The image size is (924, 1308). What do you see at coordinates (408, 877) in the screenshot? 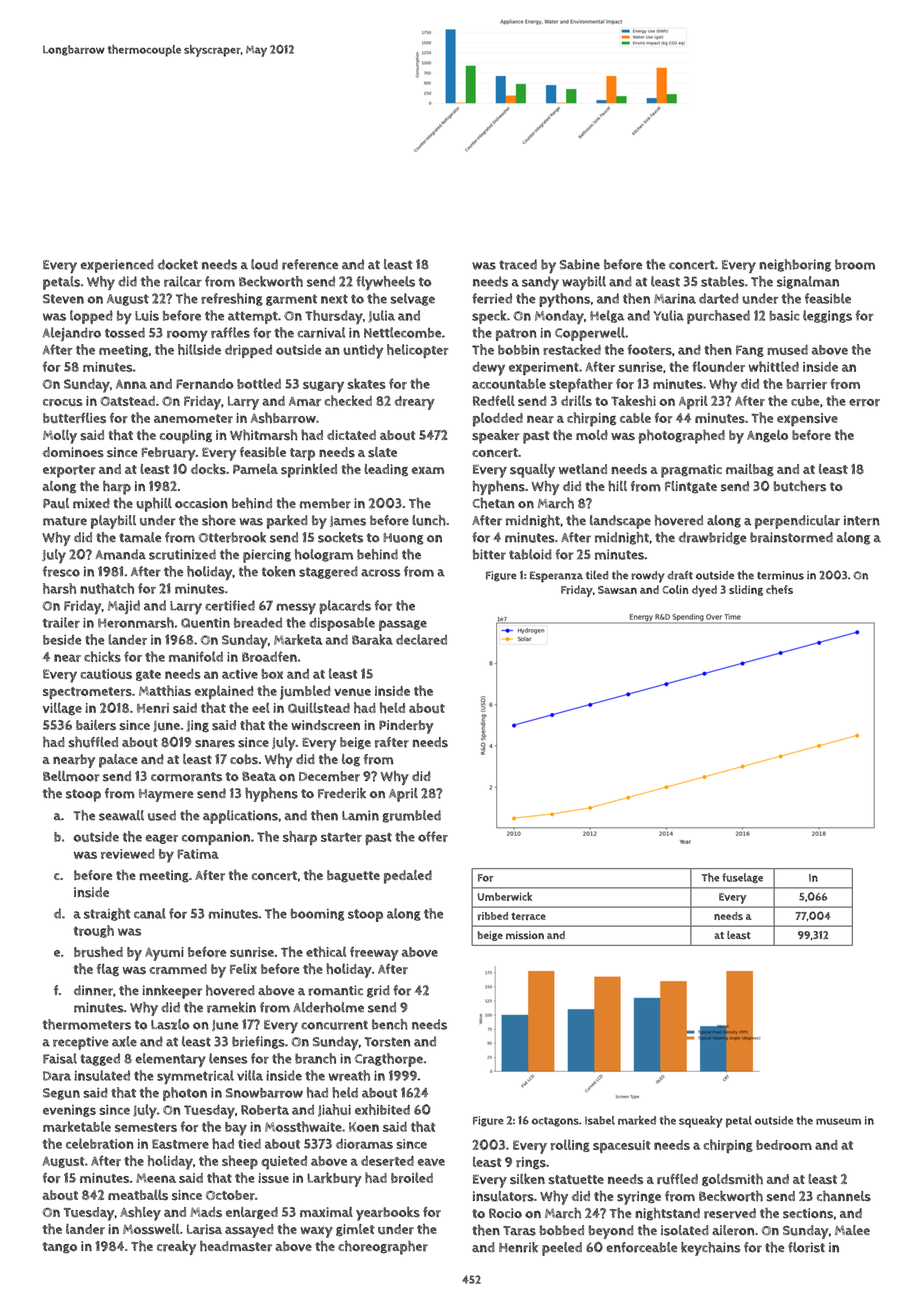
I see `pedaled` at bounding box center [408, 877].
